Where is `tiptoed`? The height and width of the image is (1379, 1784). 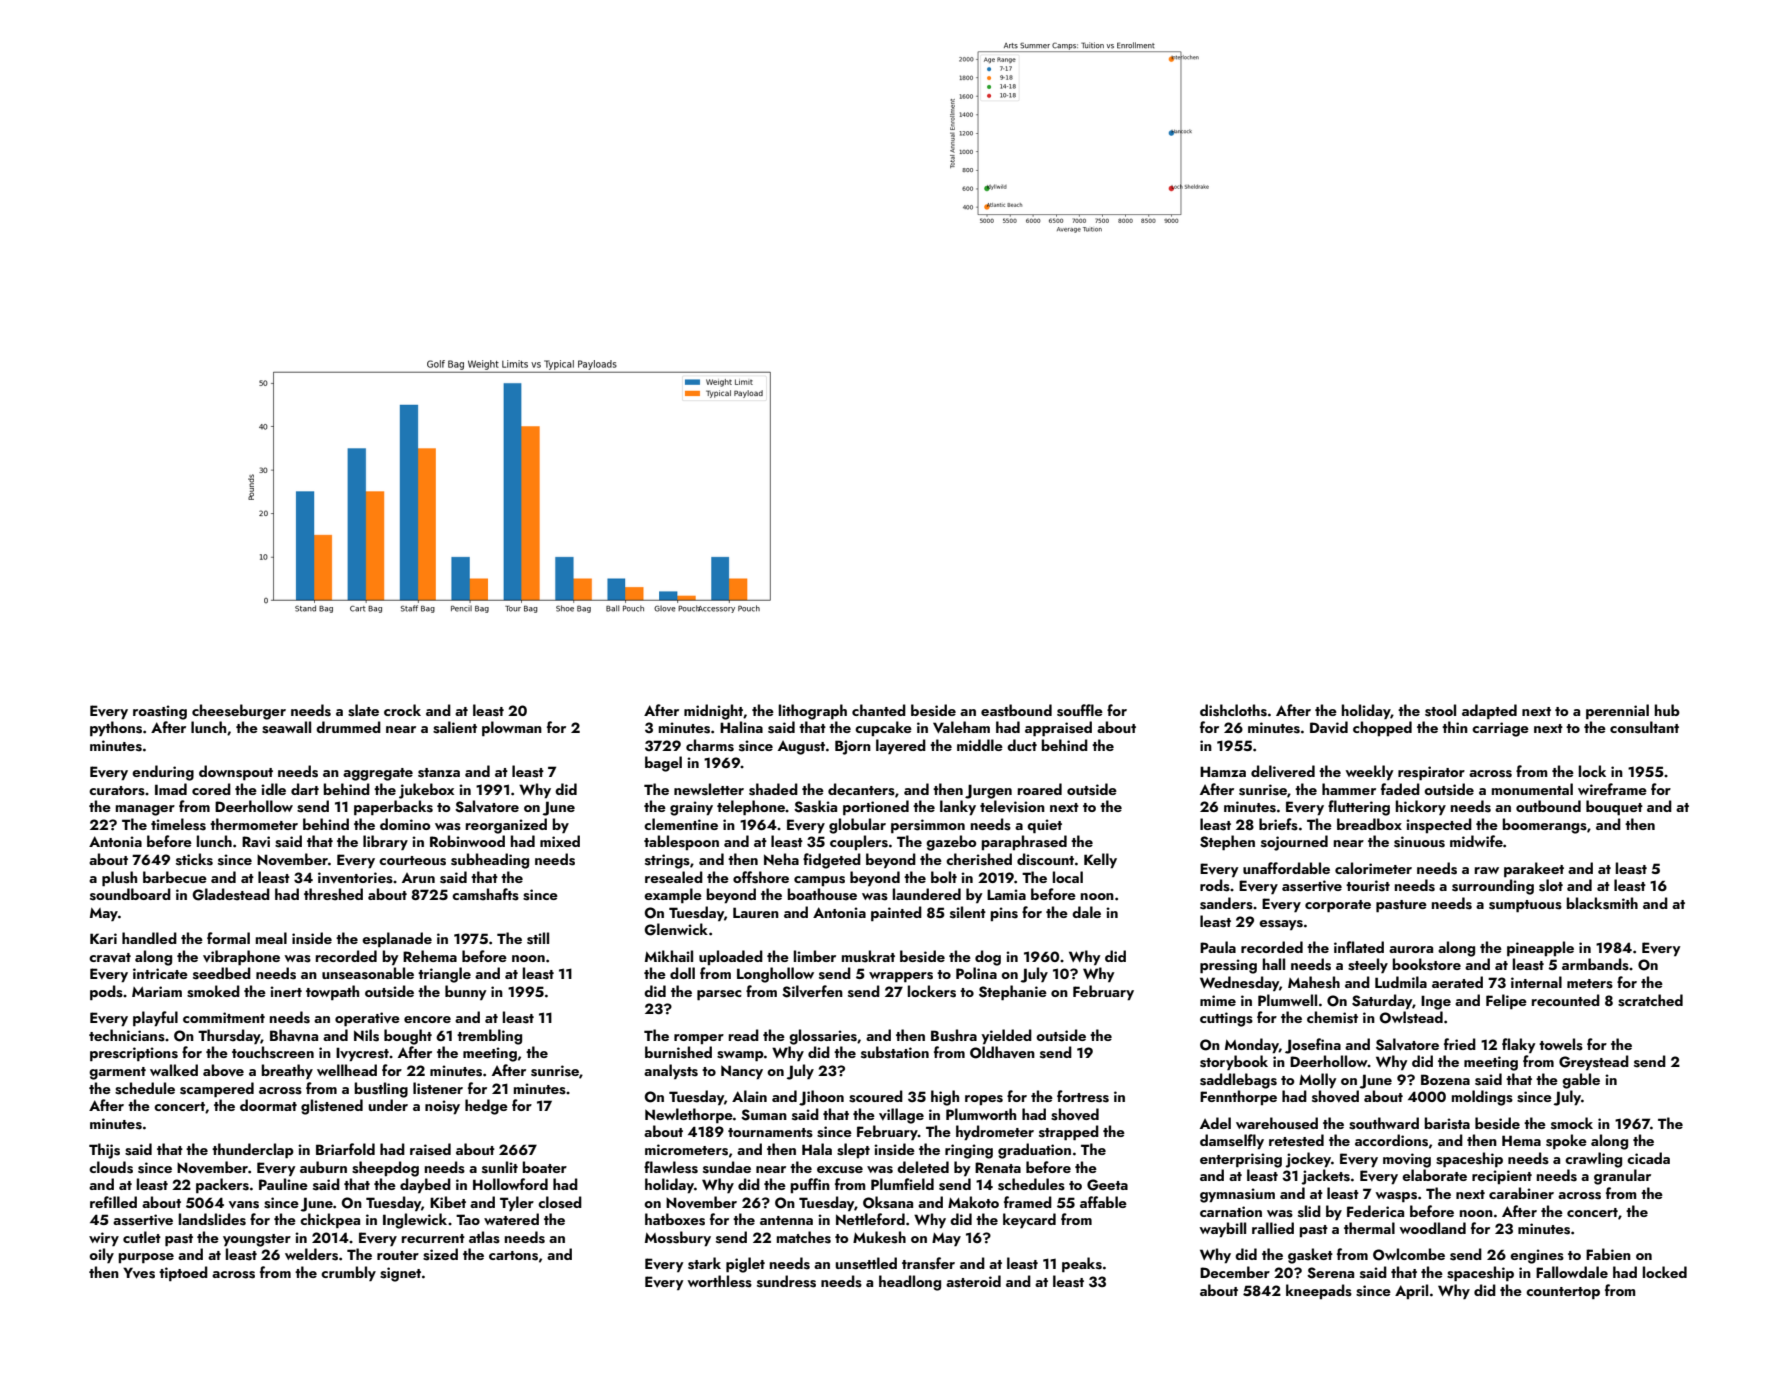 tiptoed is located at coordinates (183, 1273).
